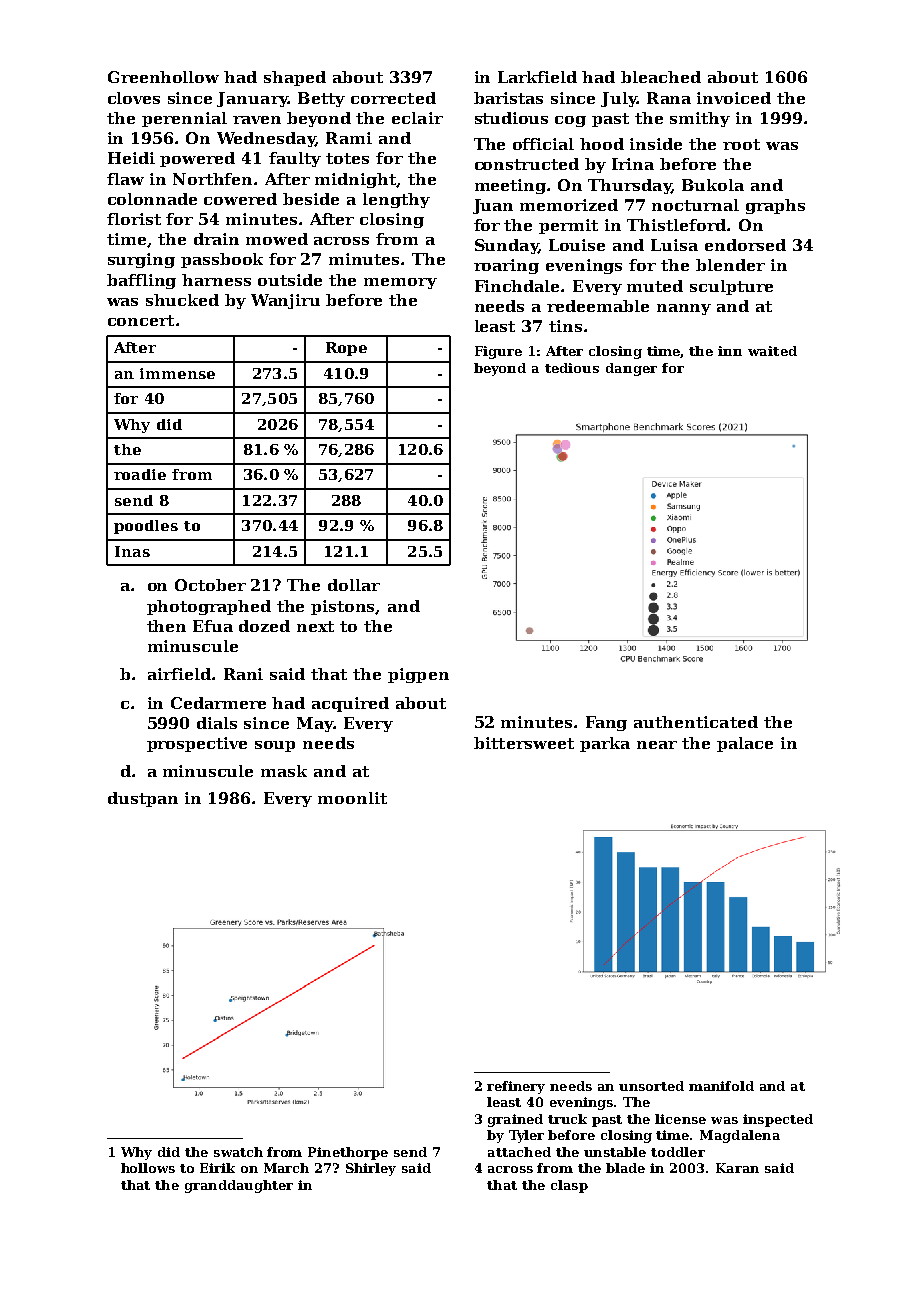  Describe the element at coordinates (213, 626) in the screenshot. I see `Efua` at that location.
